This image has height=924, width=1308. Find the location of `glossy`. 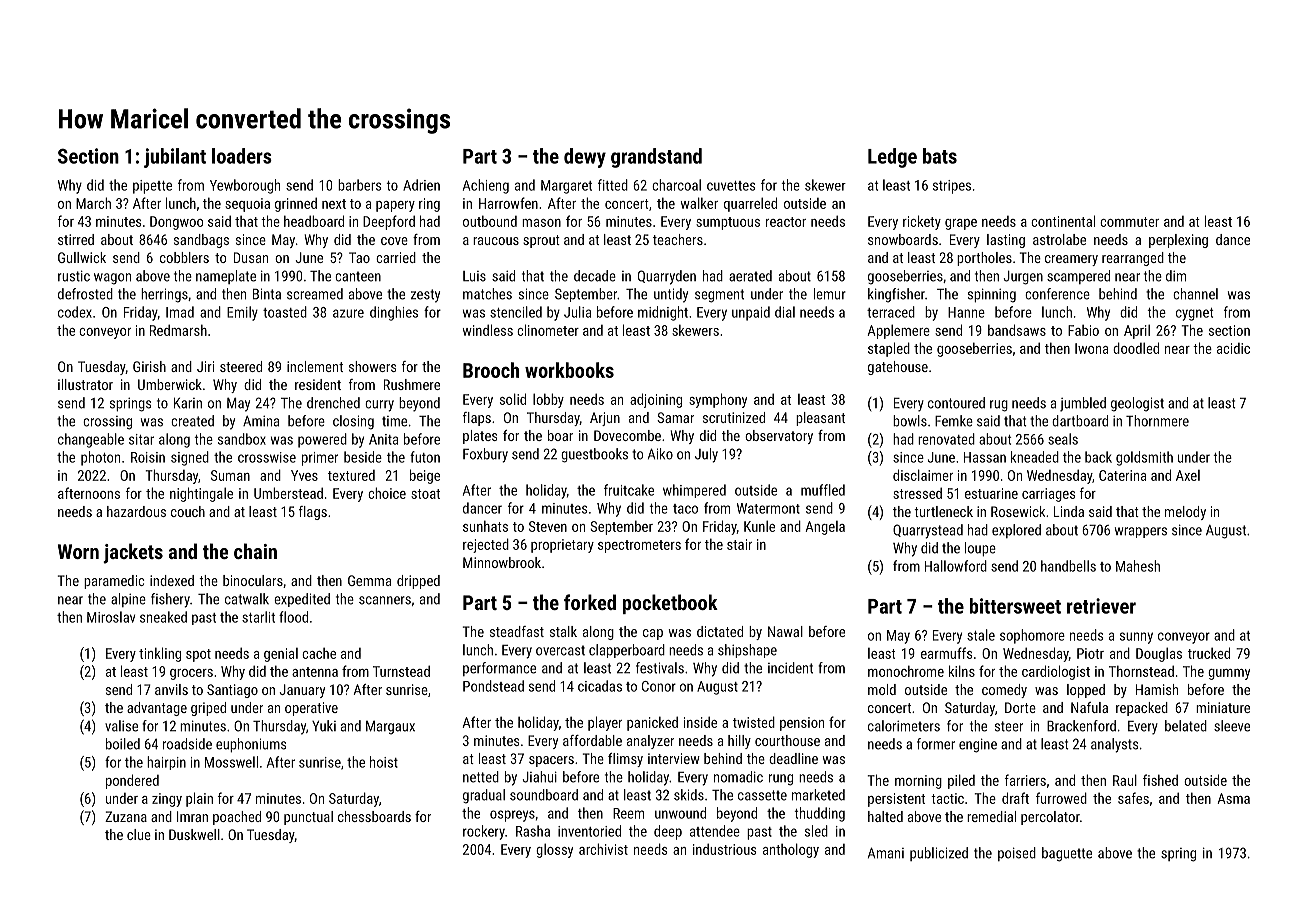

glossy is located at coordinates (554, 850).
